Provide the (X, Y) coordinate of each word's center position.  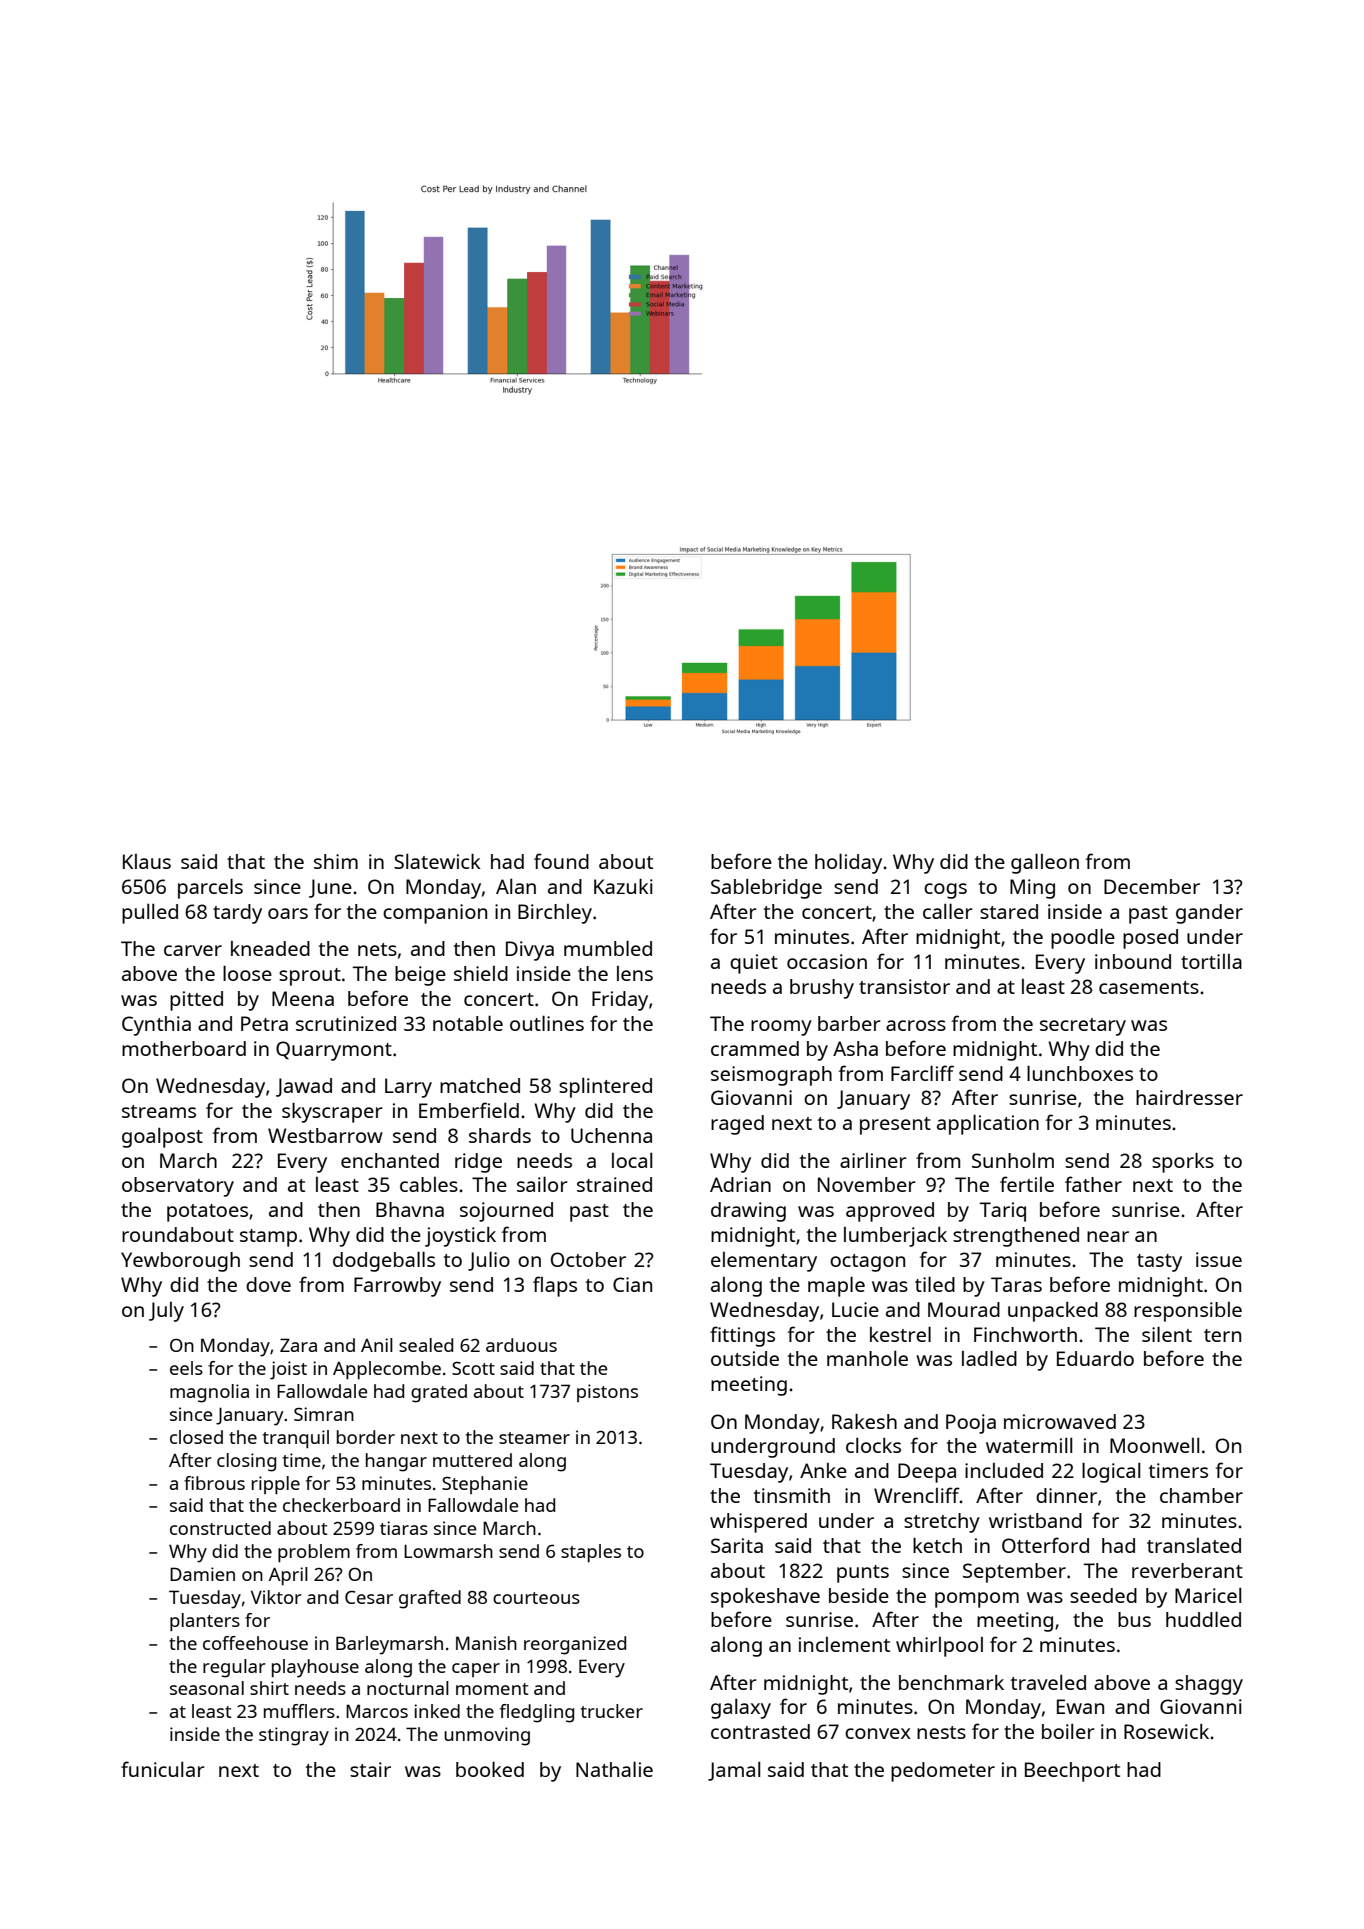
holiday (848, 863)
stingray (294, 1736)
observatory (178, 1187)
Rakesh (864, 1421)
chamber (1201, 1495)
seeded (1103, 1595)
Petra (264, 1023)
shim (336, 861)
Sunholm (1013, 1160)
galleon (1045, 863)
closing (246, 1462)
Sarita (737, 1545)
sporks (1183, 1163)
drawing (748, 1212)
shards (500, 1135)
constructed (220, 1528)
